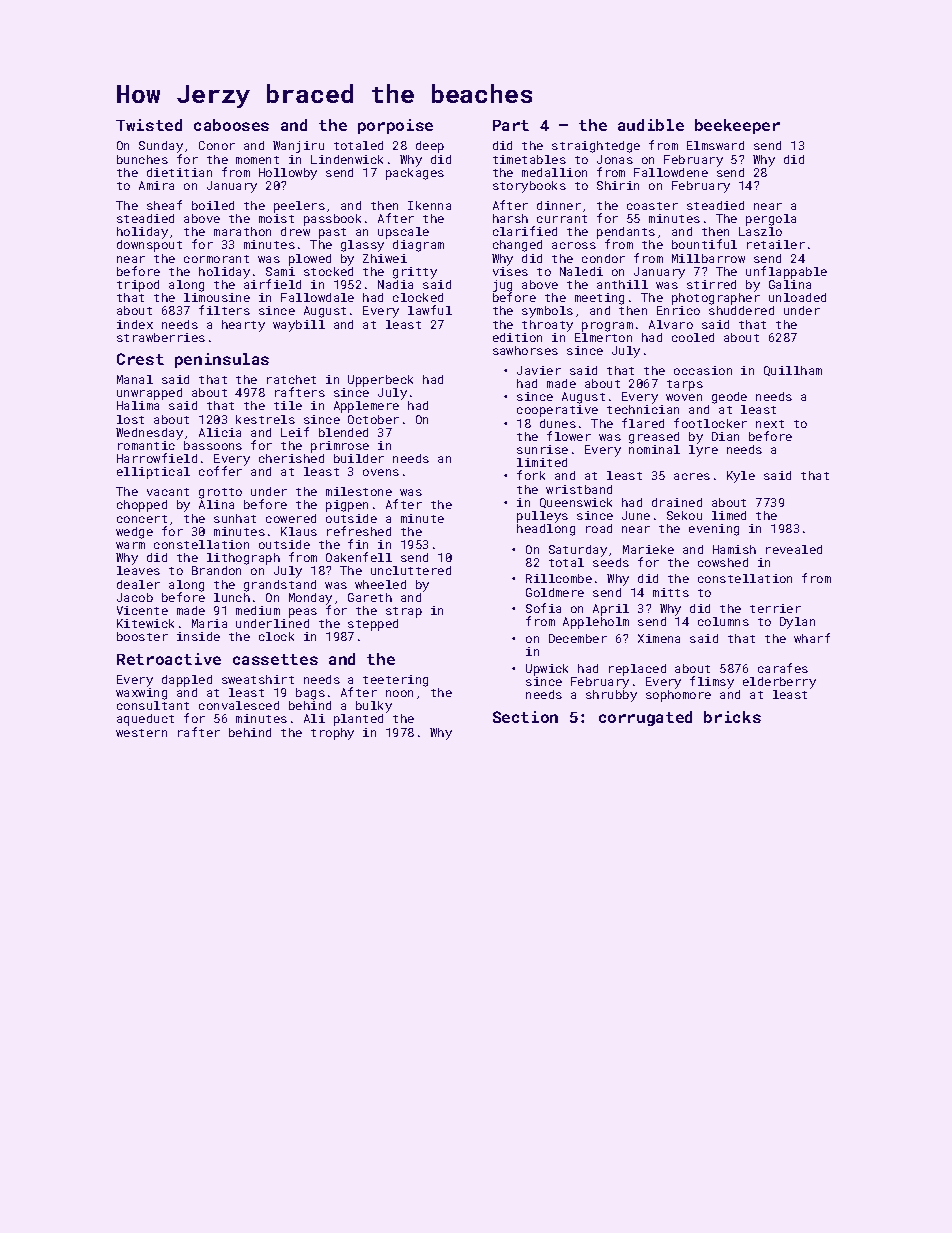 This screenshot has height=1233, width=952. What do you see at coordinates (430, 310) in the screenshot?
I see `lawful` at bounding box center [430, 310].
